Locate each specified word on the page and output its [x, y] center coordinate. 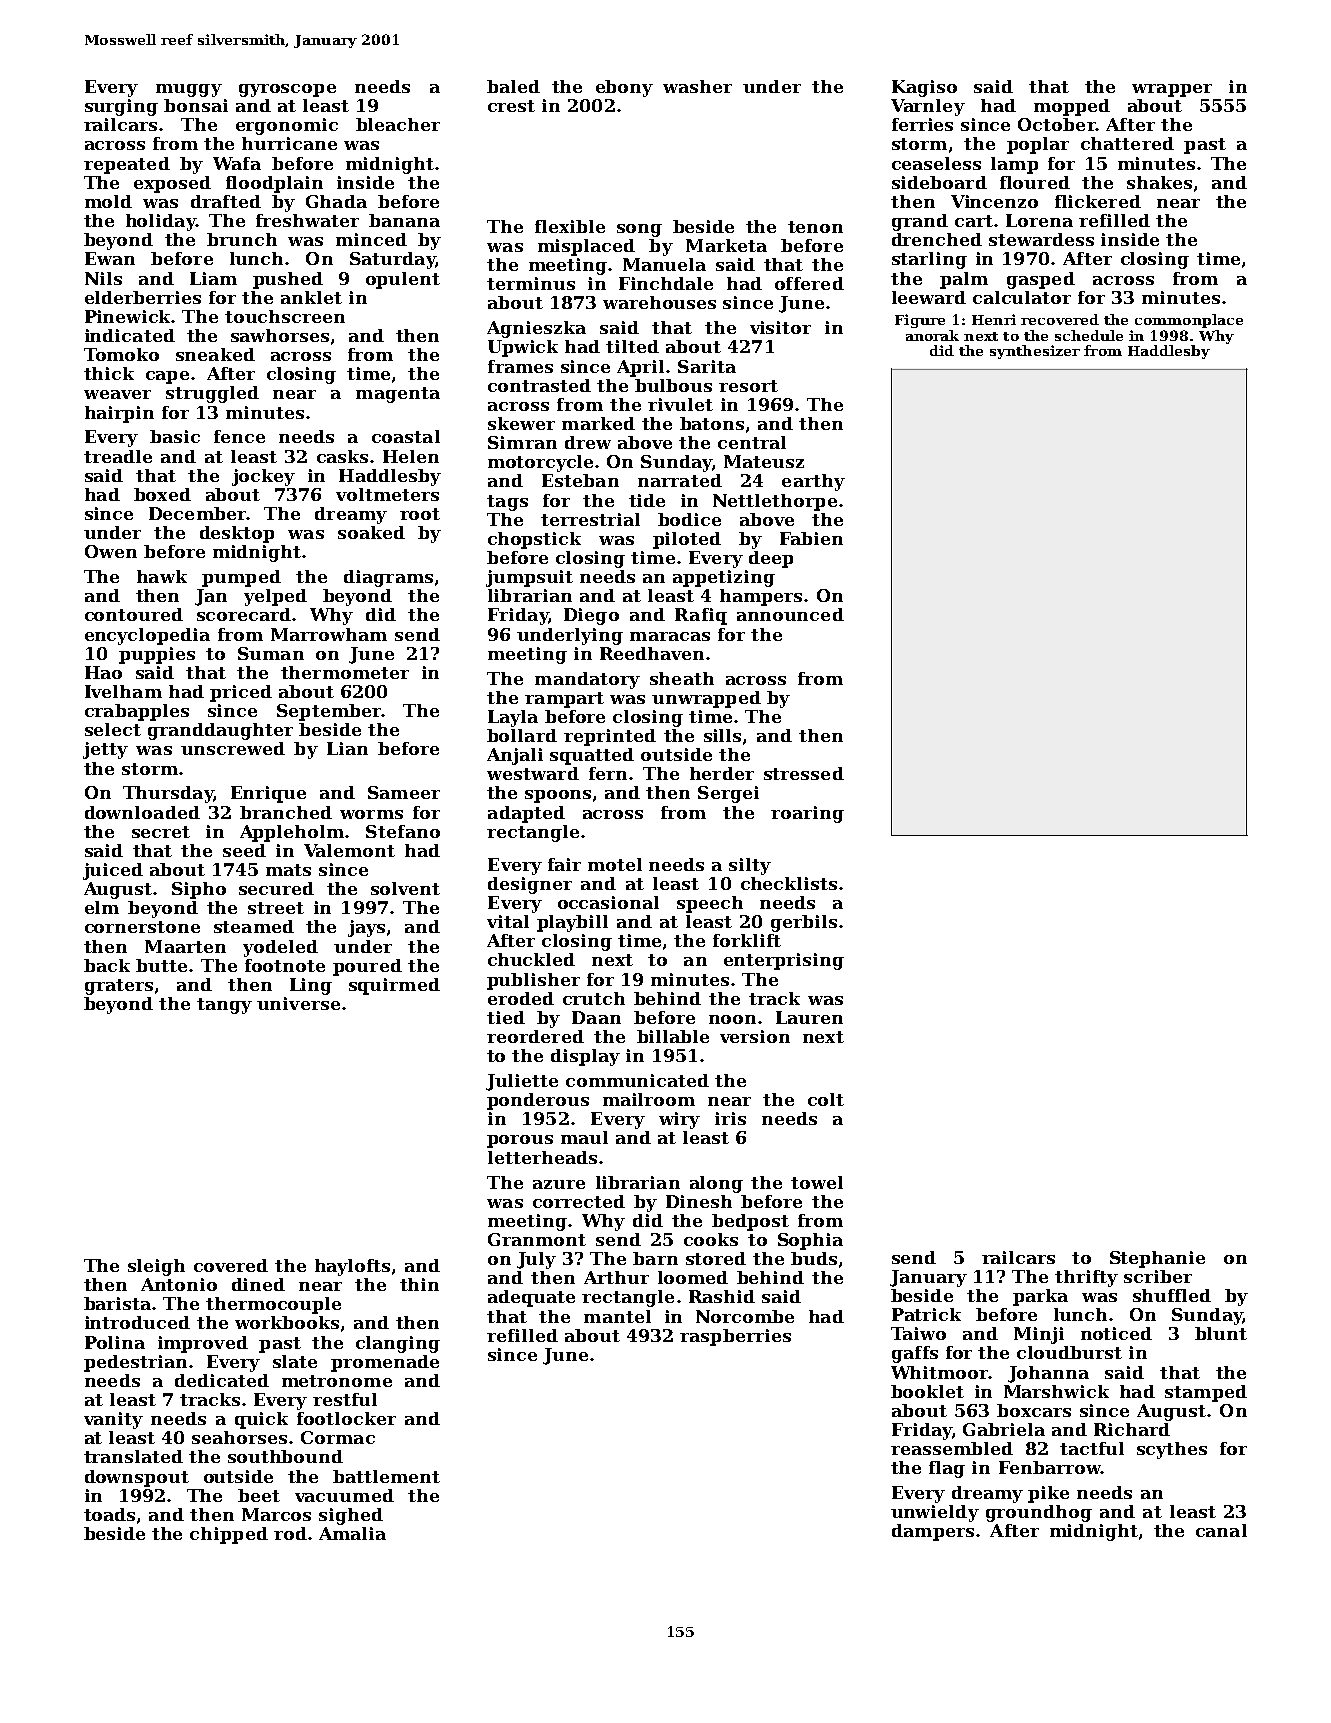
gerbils [804, 923]
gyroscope [287, 90]
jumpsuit [529, 578]
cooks [711, 1239]
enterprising [784, 961]
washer [697, 86]
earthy [813, 482]
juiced [113, 871]
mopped [1072, 107]
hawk [162, 576]
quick [261, 1420]
